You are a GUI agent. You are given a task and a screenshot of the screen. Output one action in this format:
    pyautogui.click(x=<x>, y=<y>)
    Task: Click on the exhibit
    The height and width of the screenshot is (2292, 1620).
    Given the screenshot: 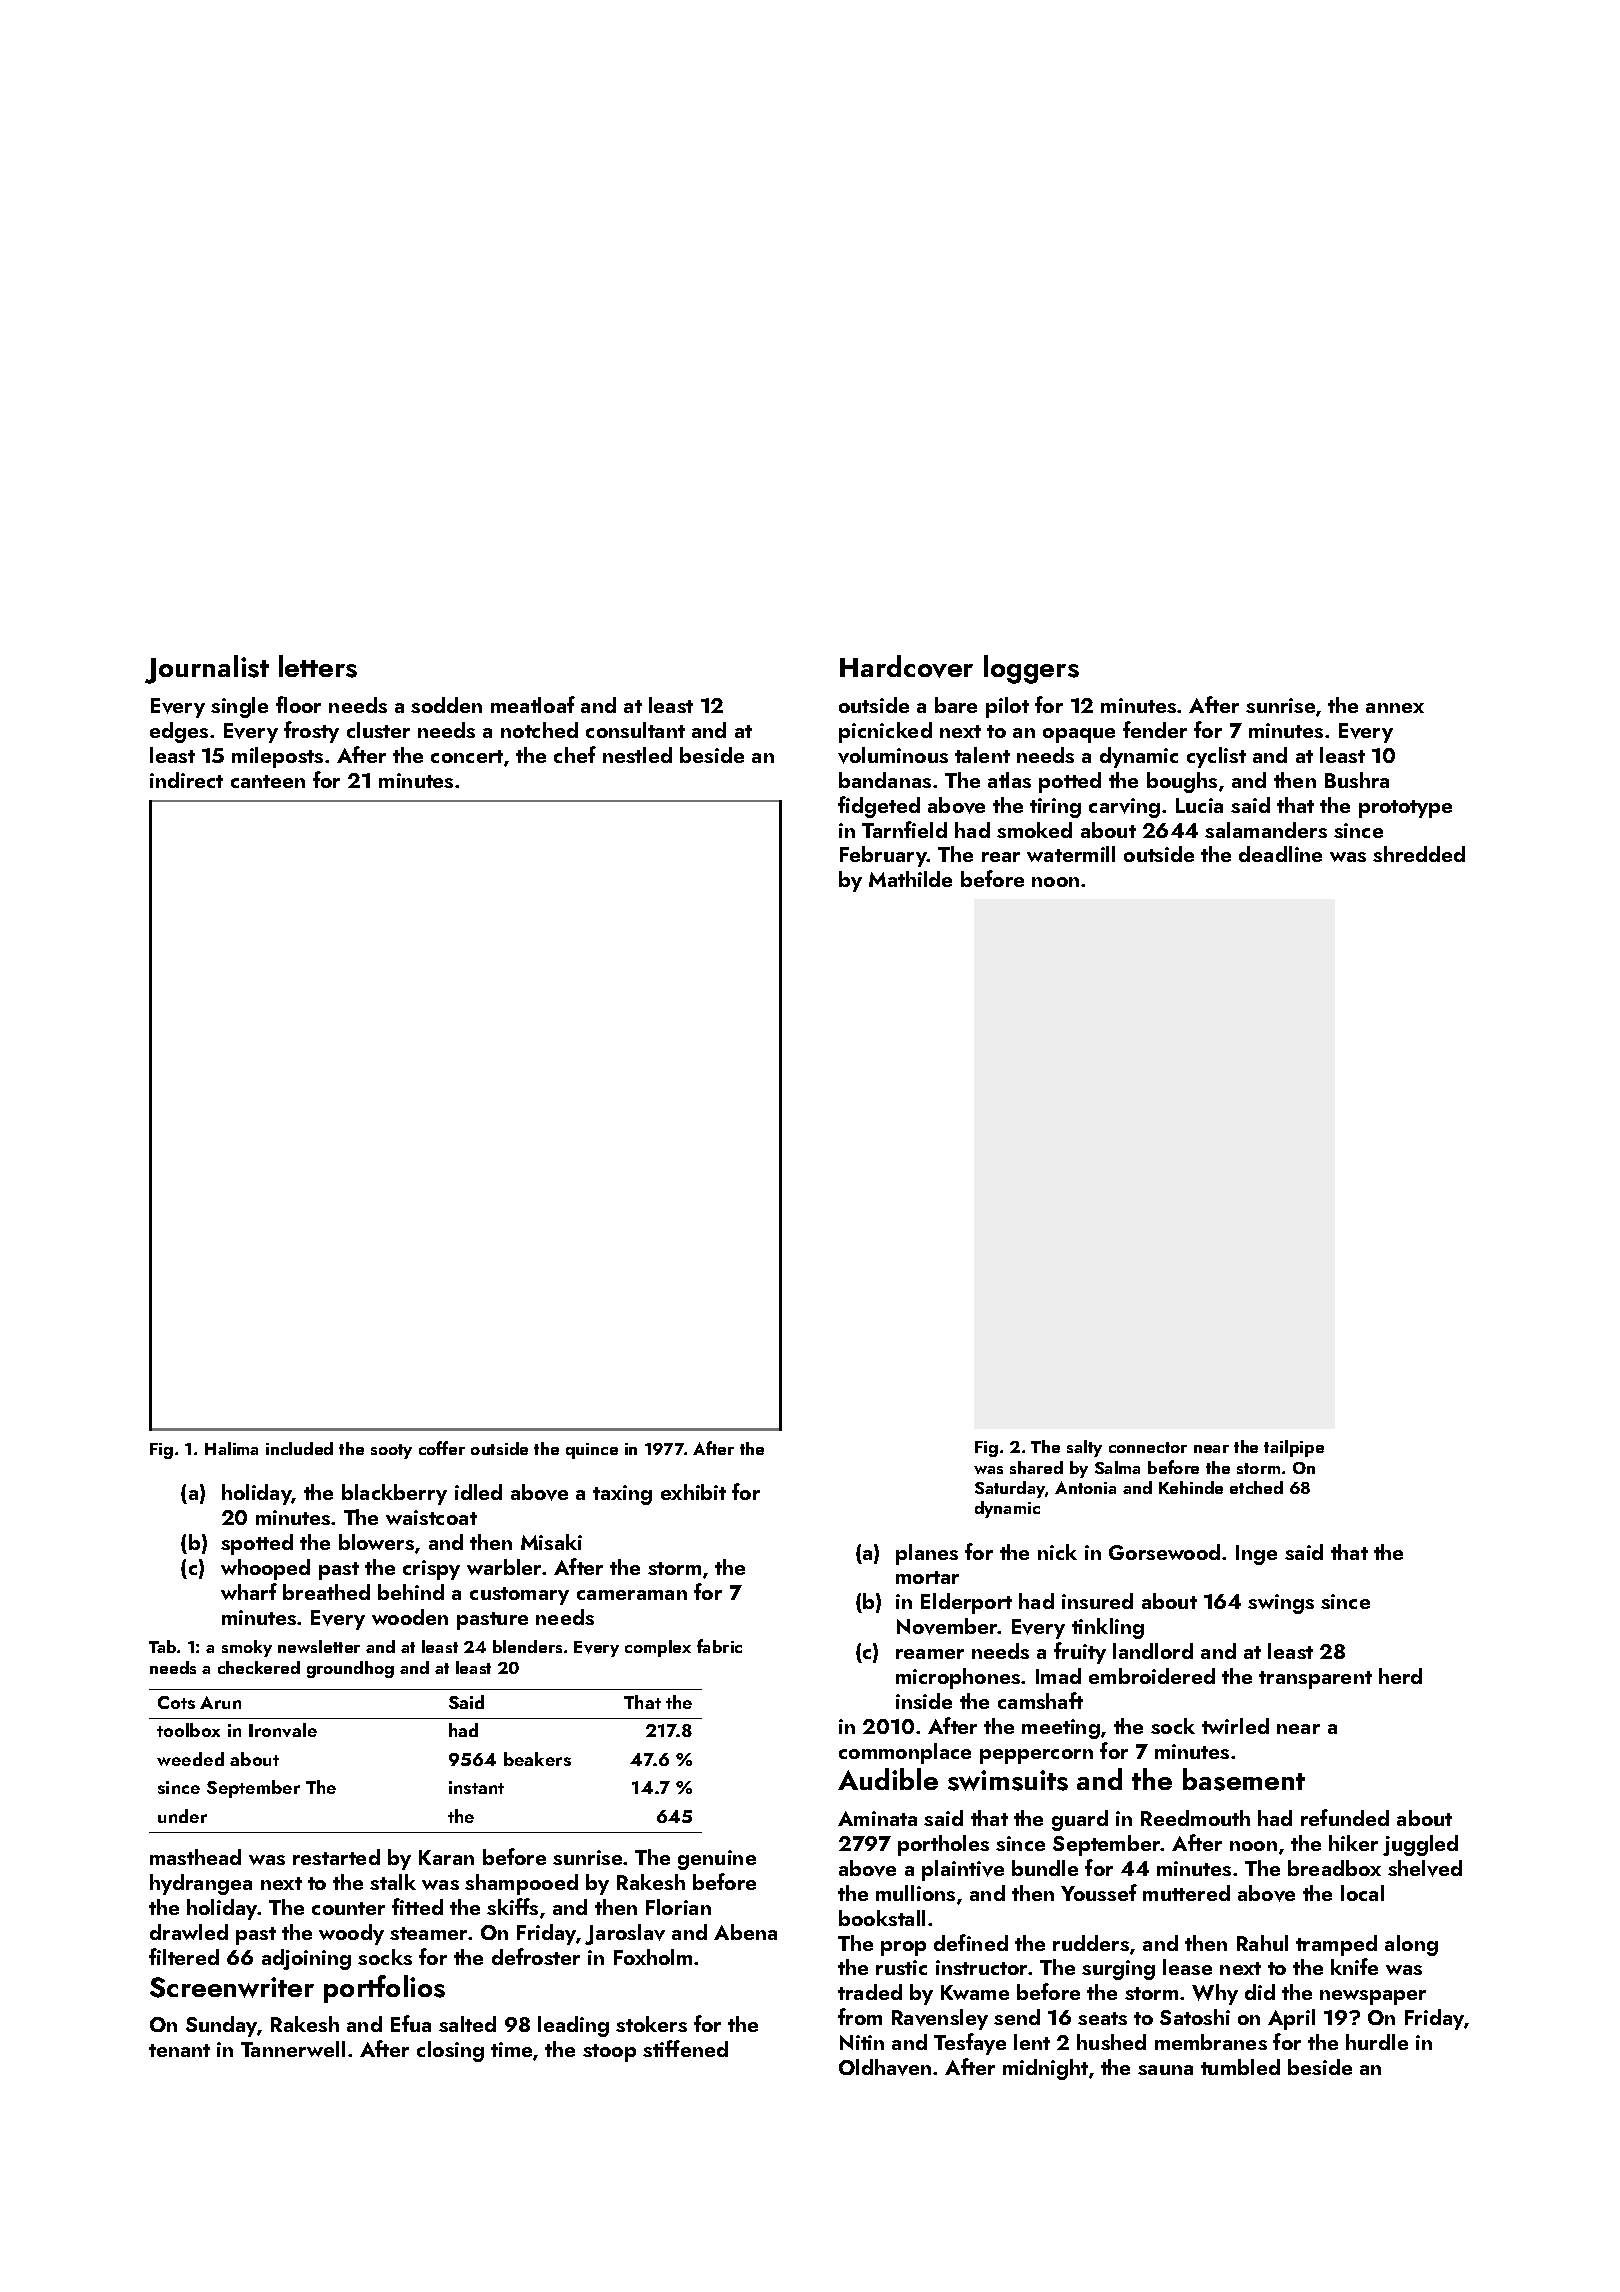 What is the action you would take?
    pyautogui.click(x=693, y=1492)
